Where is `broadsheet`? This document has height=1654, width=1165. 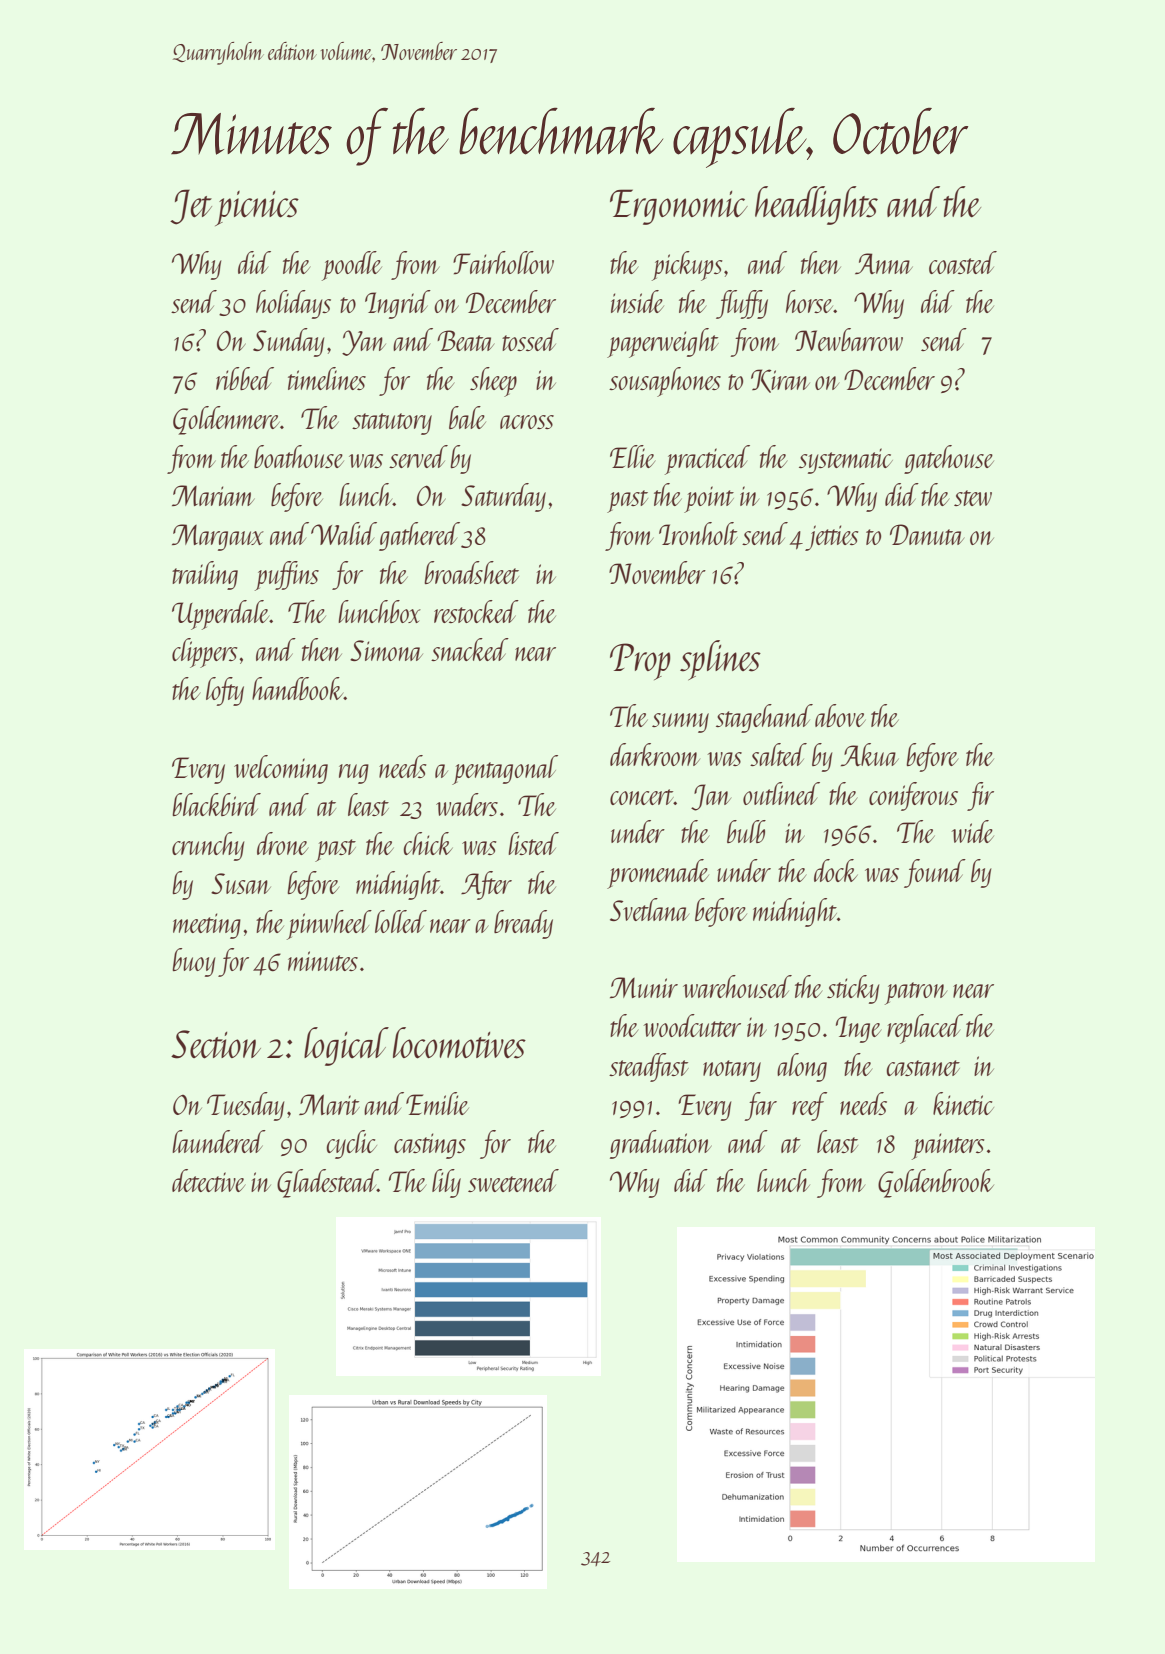 broadsheet is located at coordinates (471, 572).
